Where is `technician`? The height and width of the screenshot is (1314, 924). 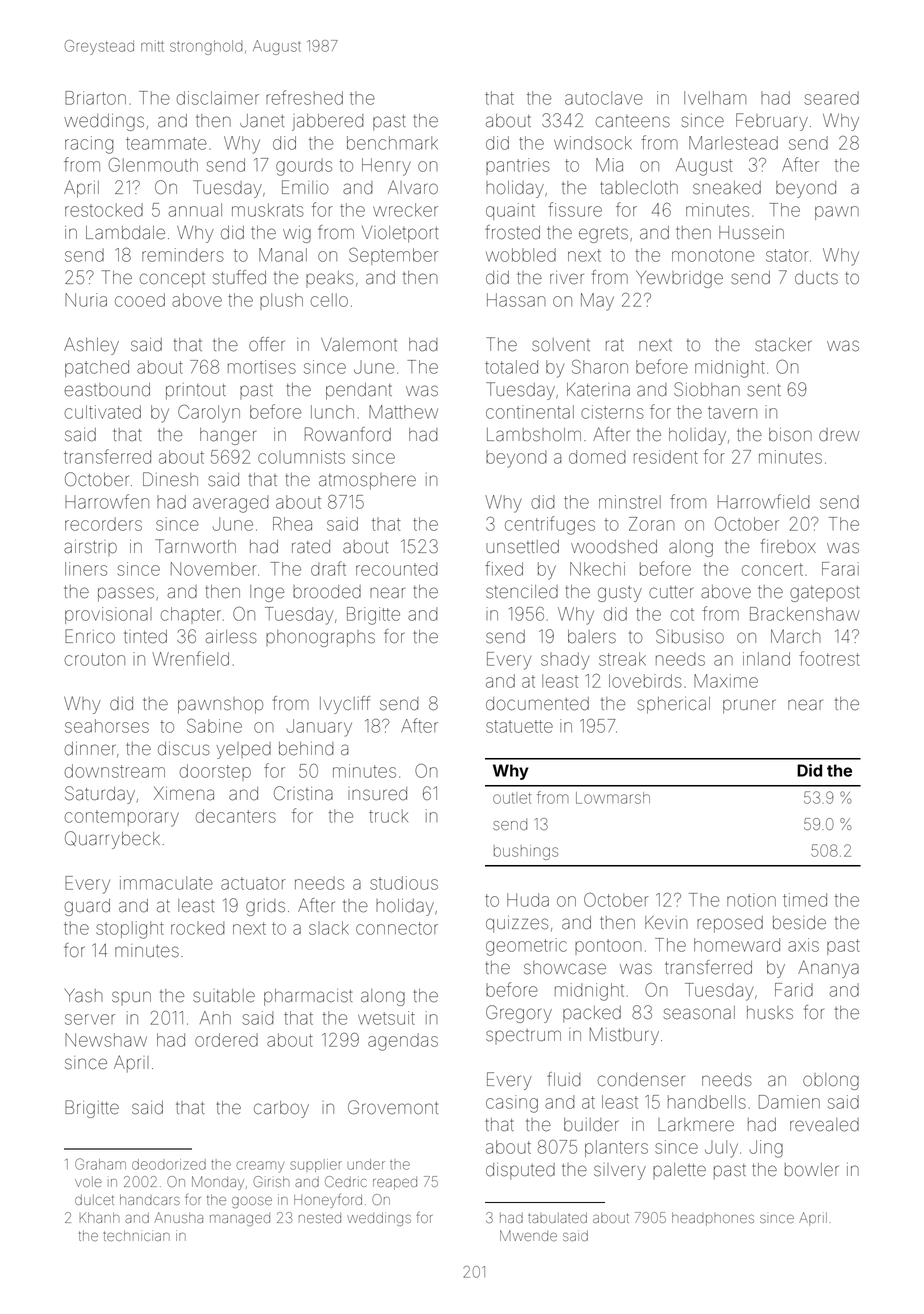
technician is located at coordinates (136, 1235).
